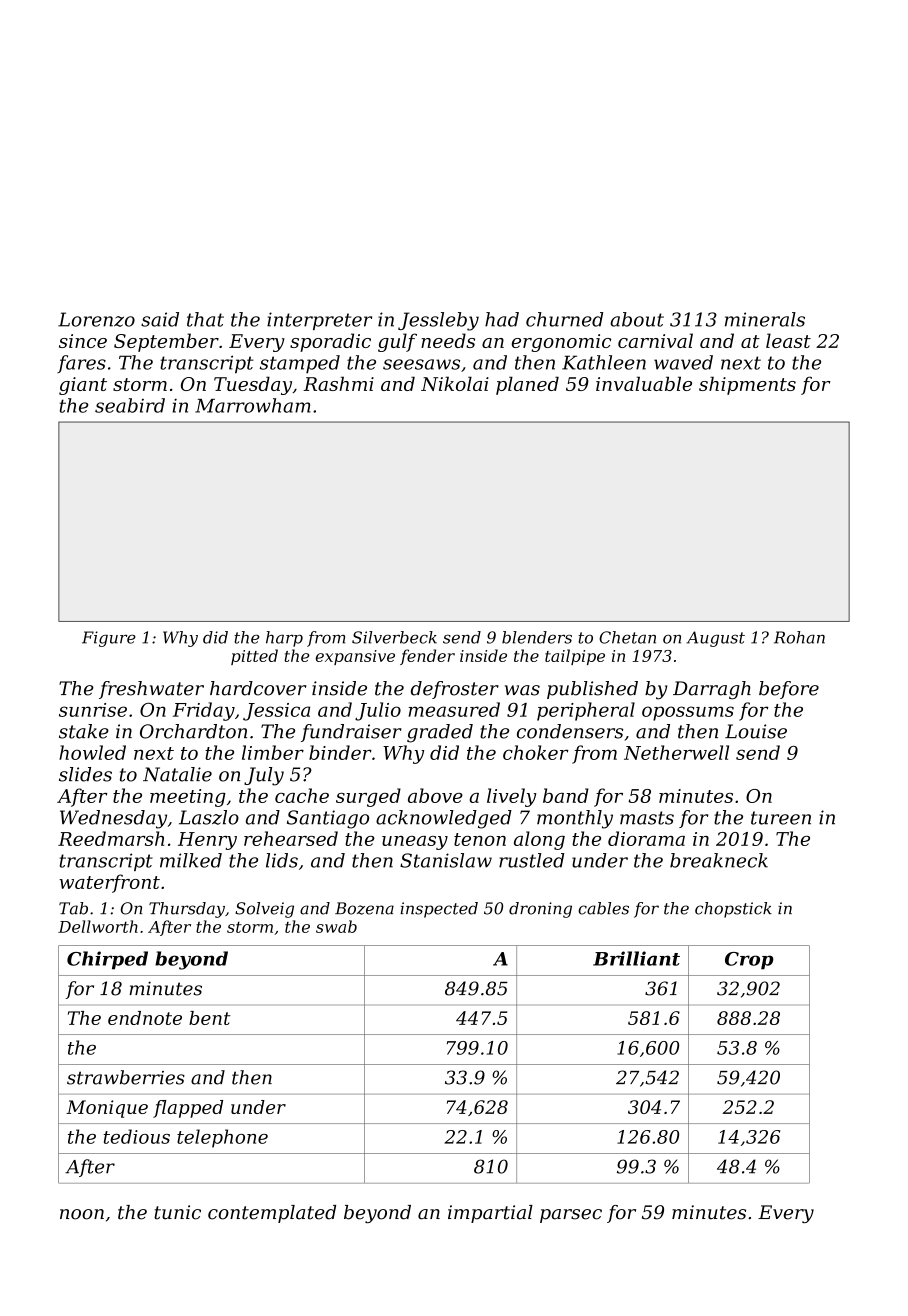  I want to click on Marrowham, so click(253, 405).
